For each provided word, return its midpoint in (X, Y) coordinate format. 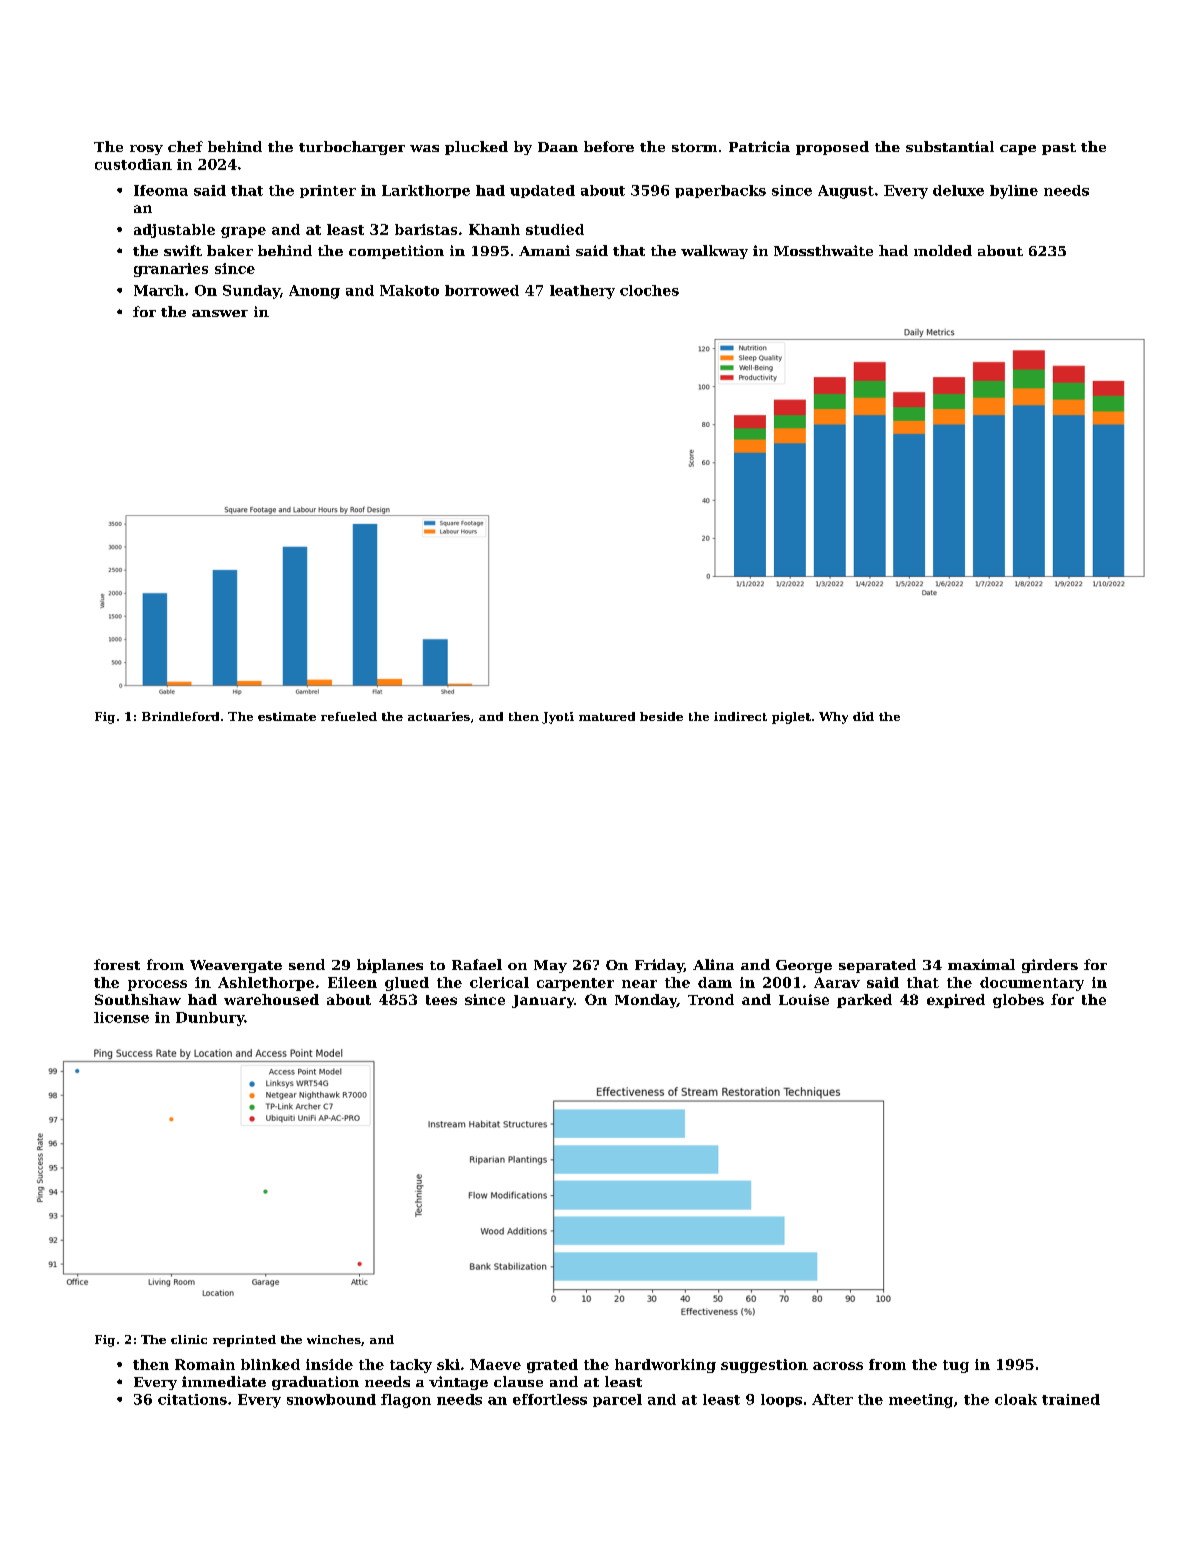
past (1059, 149)
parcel (617, 1400)
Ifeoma (161, 190)
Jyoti (558, 718)
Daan (558, 147)
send (307, 964)
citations (192, 1399)
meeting (921, 1401)
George (804, 966)
